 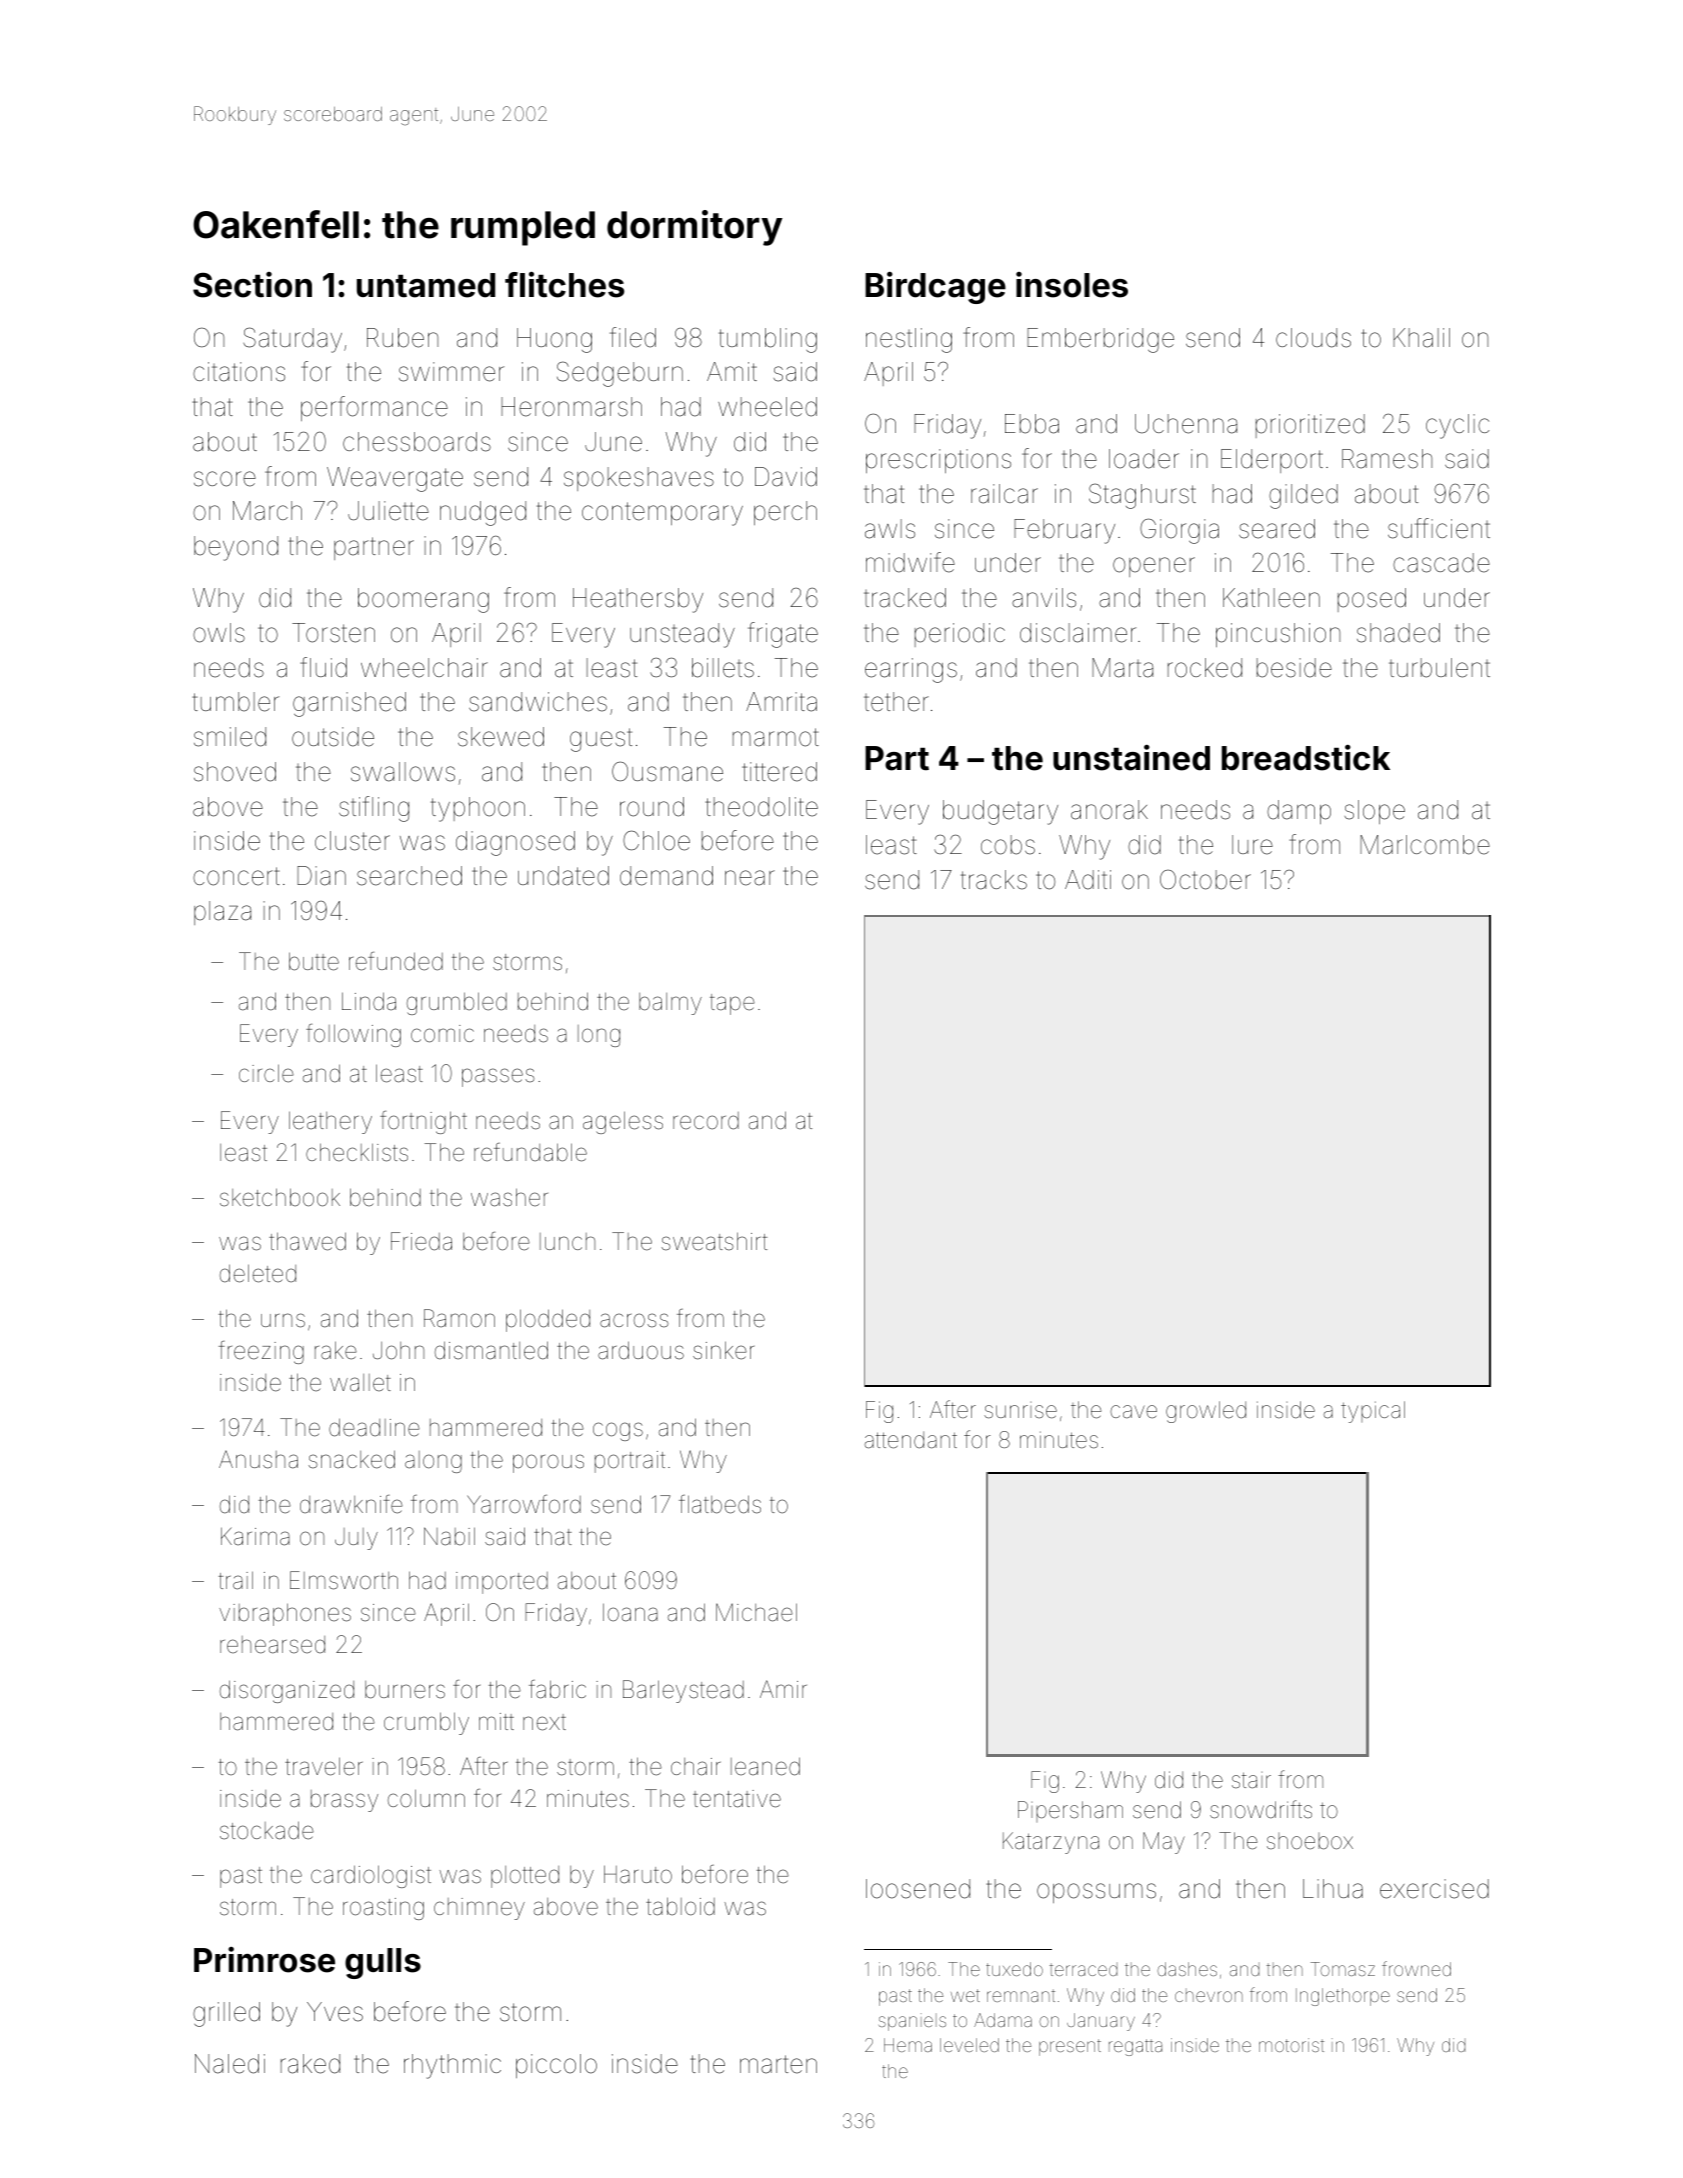 I want to click on Yves, so click(x=335, y=2012).
